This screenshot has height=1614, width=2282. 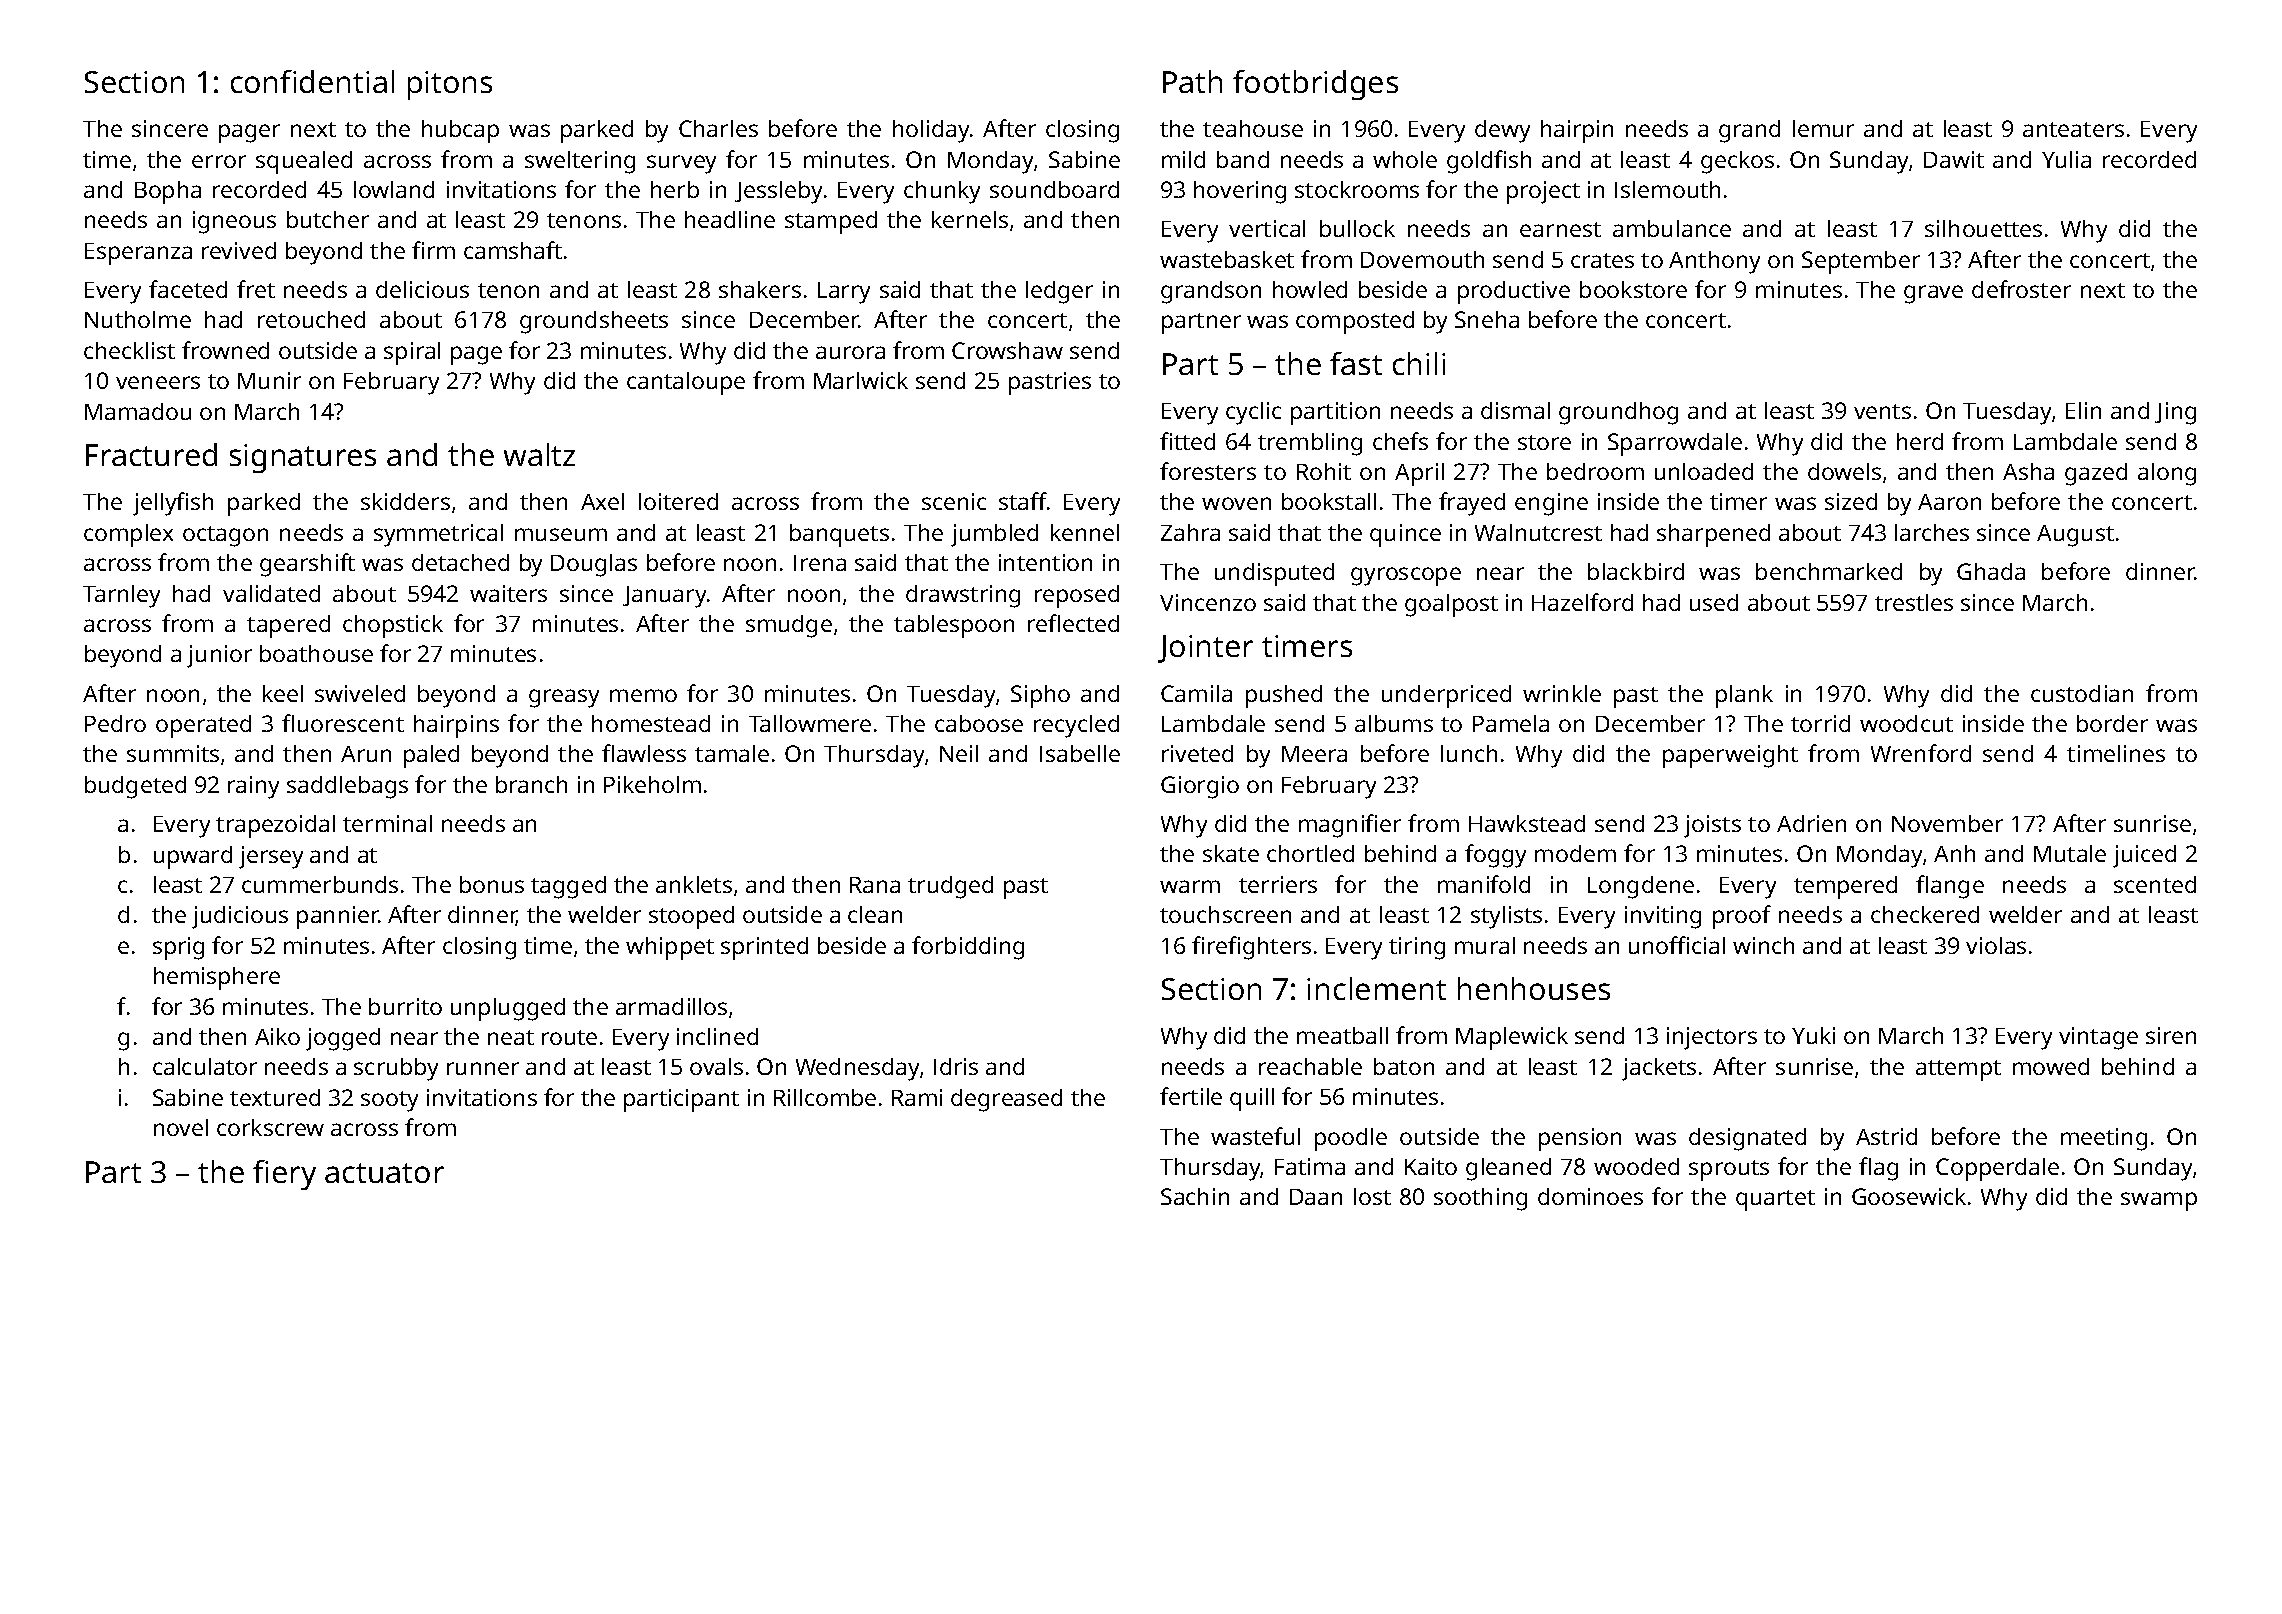 What do you see at coordinates (384, 1173) in the screenshot?
I see `actuator` at bounding box center [384, 1173].
